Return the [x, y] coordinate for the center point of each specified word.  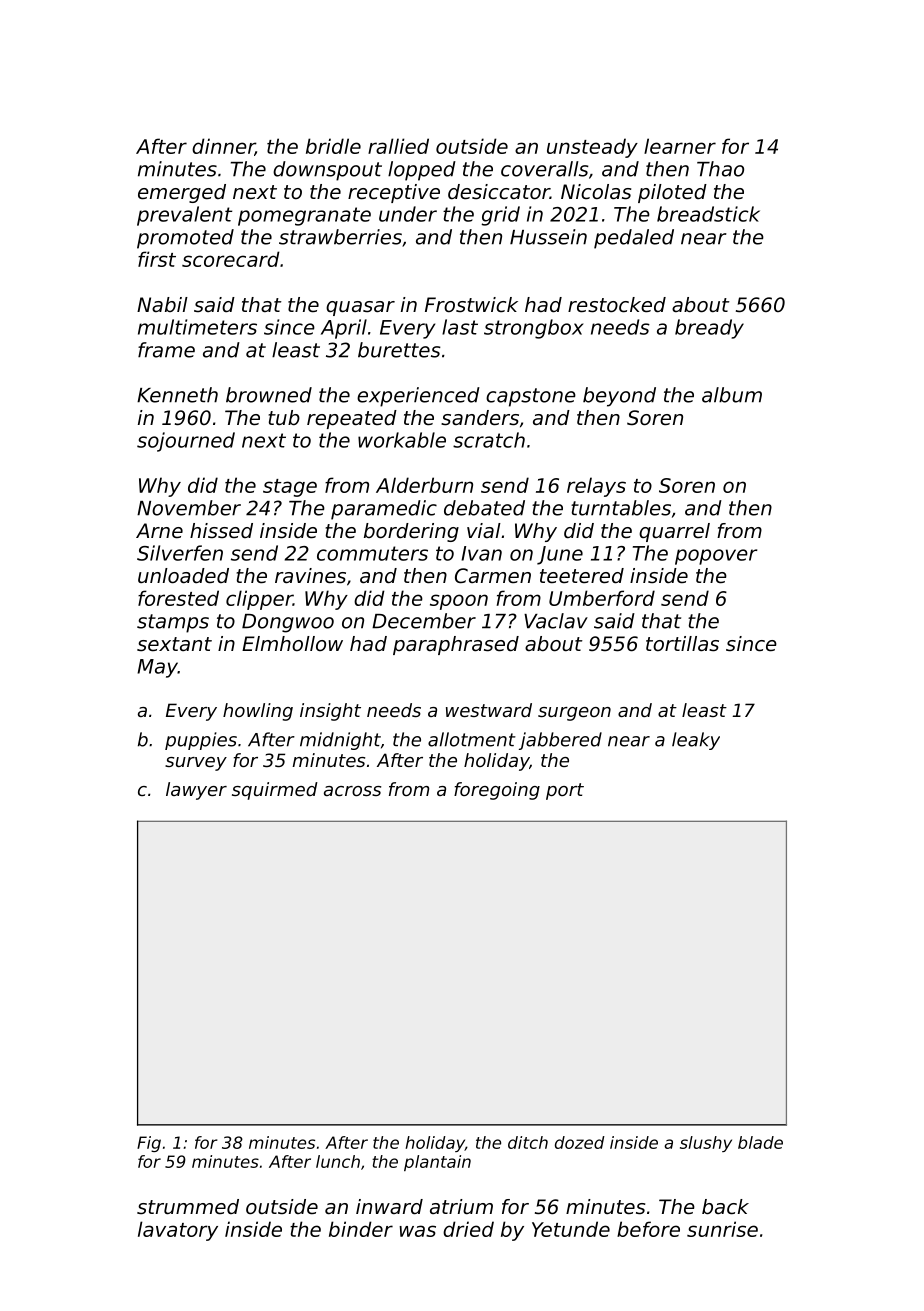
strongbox [534, 329]
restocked [617, 305]
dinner [223, 147]
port [565, 791]
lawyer [196, 791]
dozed [580, 1142]
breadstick [708, 214]
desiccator [499, 192]
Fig [149, 1144]
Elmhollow [292, 644]
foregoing [497, 791]
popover [716, 557]
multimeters [197, 327]
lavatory [178, 1231]
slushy [706, 1144]
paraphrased [456, 645]
